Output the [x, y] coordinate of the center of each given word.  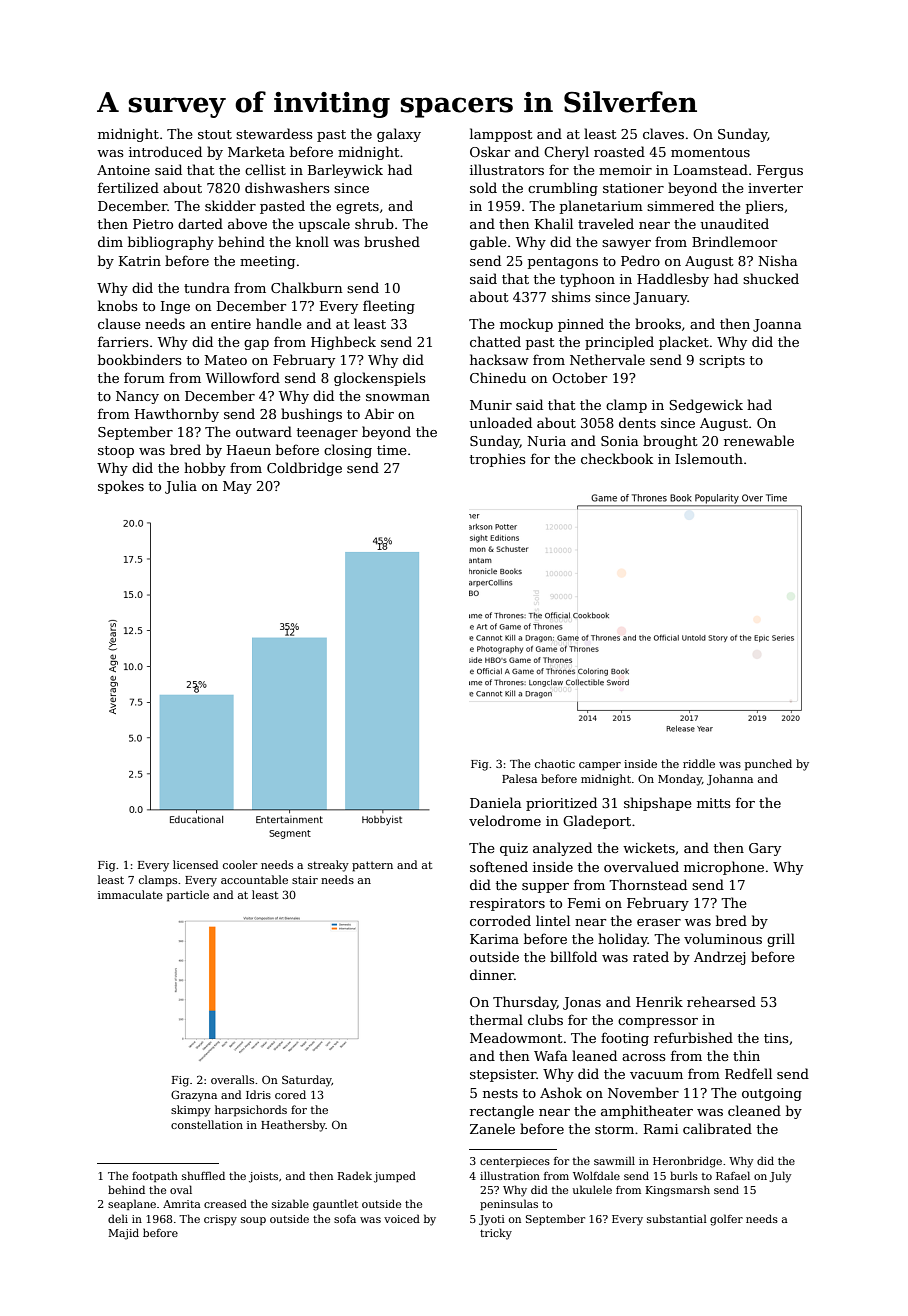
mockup [526, 325]
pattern [372, 866]
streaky [328, 866]
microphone [724, 868]
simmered [680, 205]
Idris [258, 1094]
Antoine [123, 170]
